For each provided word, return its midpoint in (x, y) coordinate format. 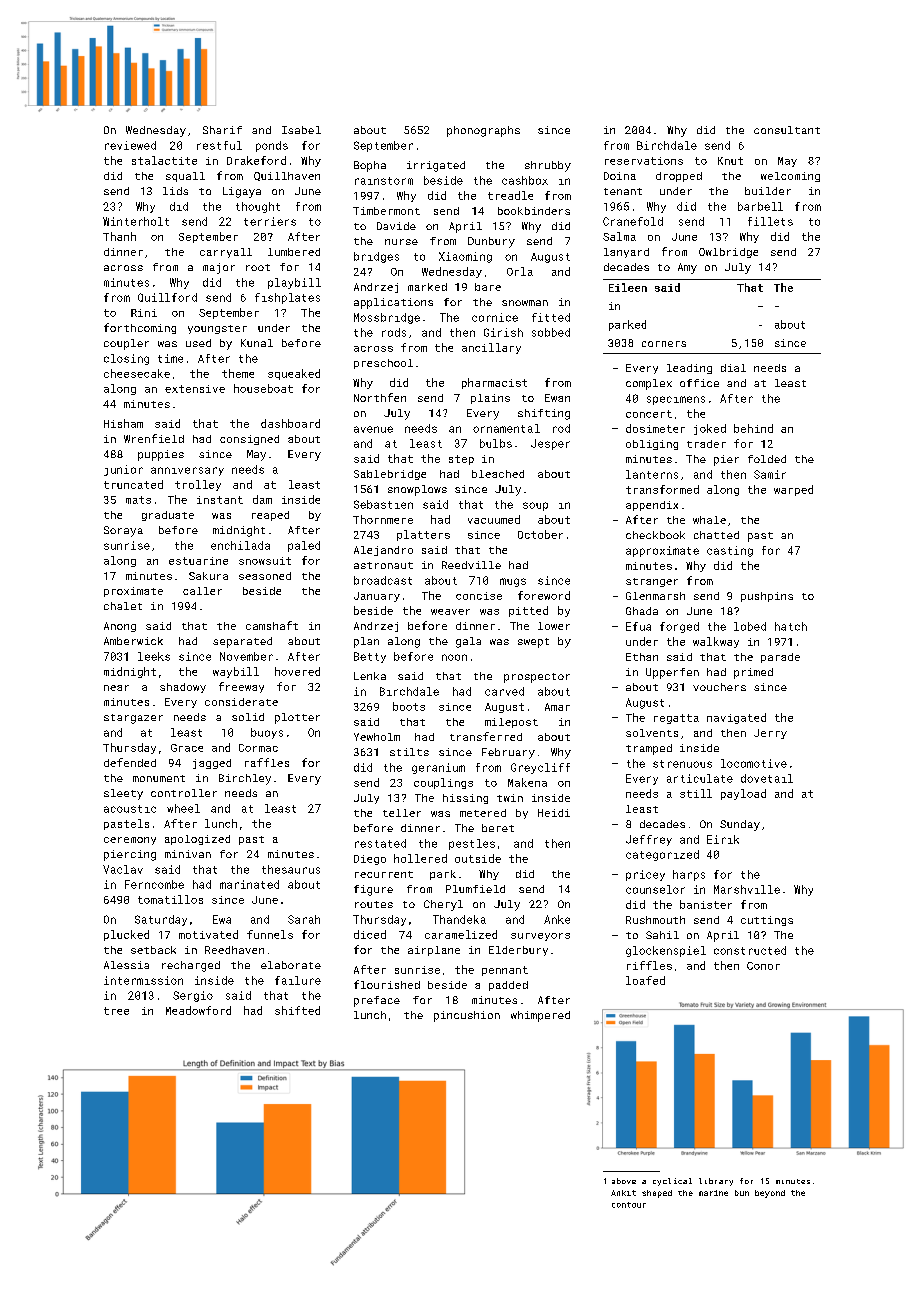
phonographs (483, 131)
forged (679, 627)
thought (258, 207)
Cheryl (443, 905)
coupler (126, 344)
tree (116, 1011)
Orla (520, 271)
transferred (486, 736)
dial (733, 368)
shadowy (183, 688)
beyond (770, 1194)
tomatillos (170, 899)
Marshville (747, 889)
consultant (787, 130)
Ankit (623, 1193)
